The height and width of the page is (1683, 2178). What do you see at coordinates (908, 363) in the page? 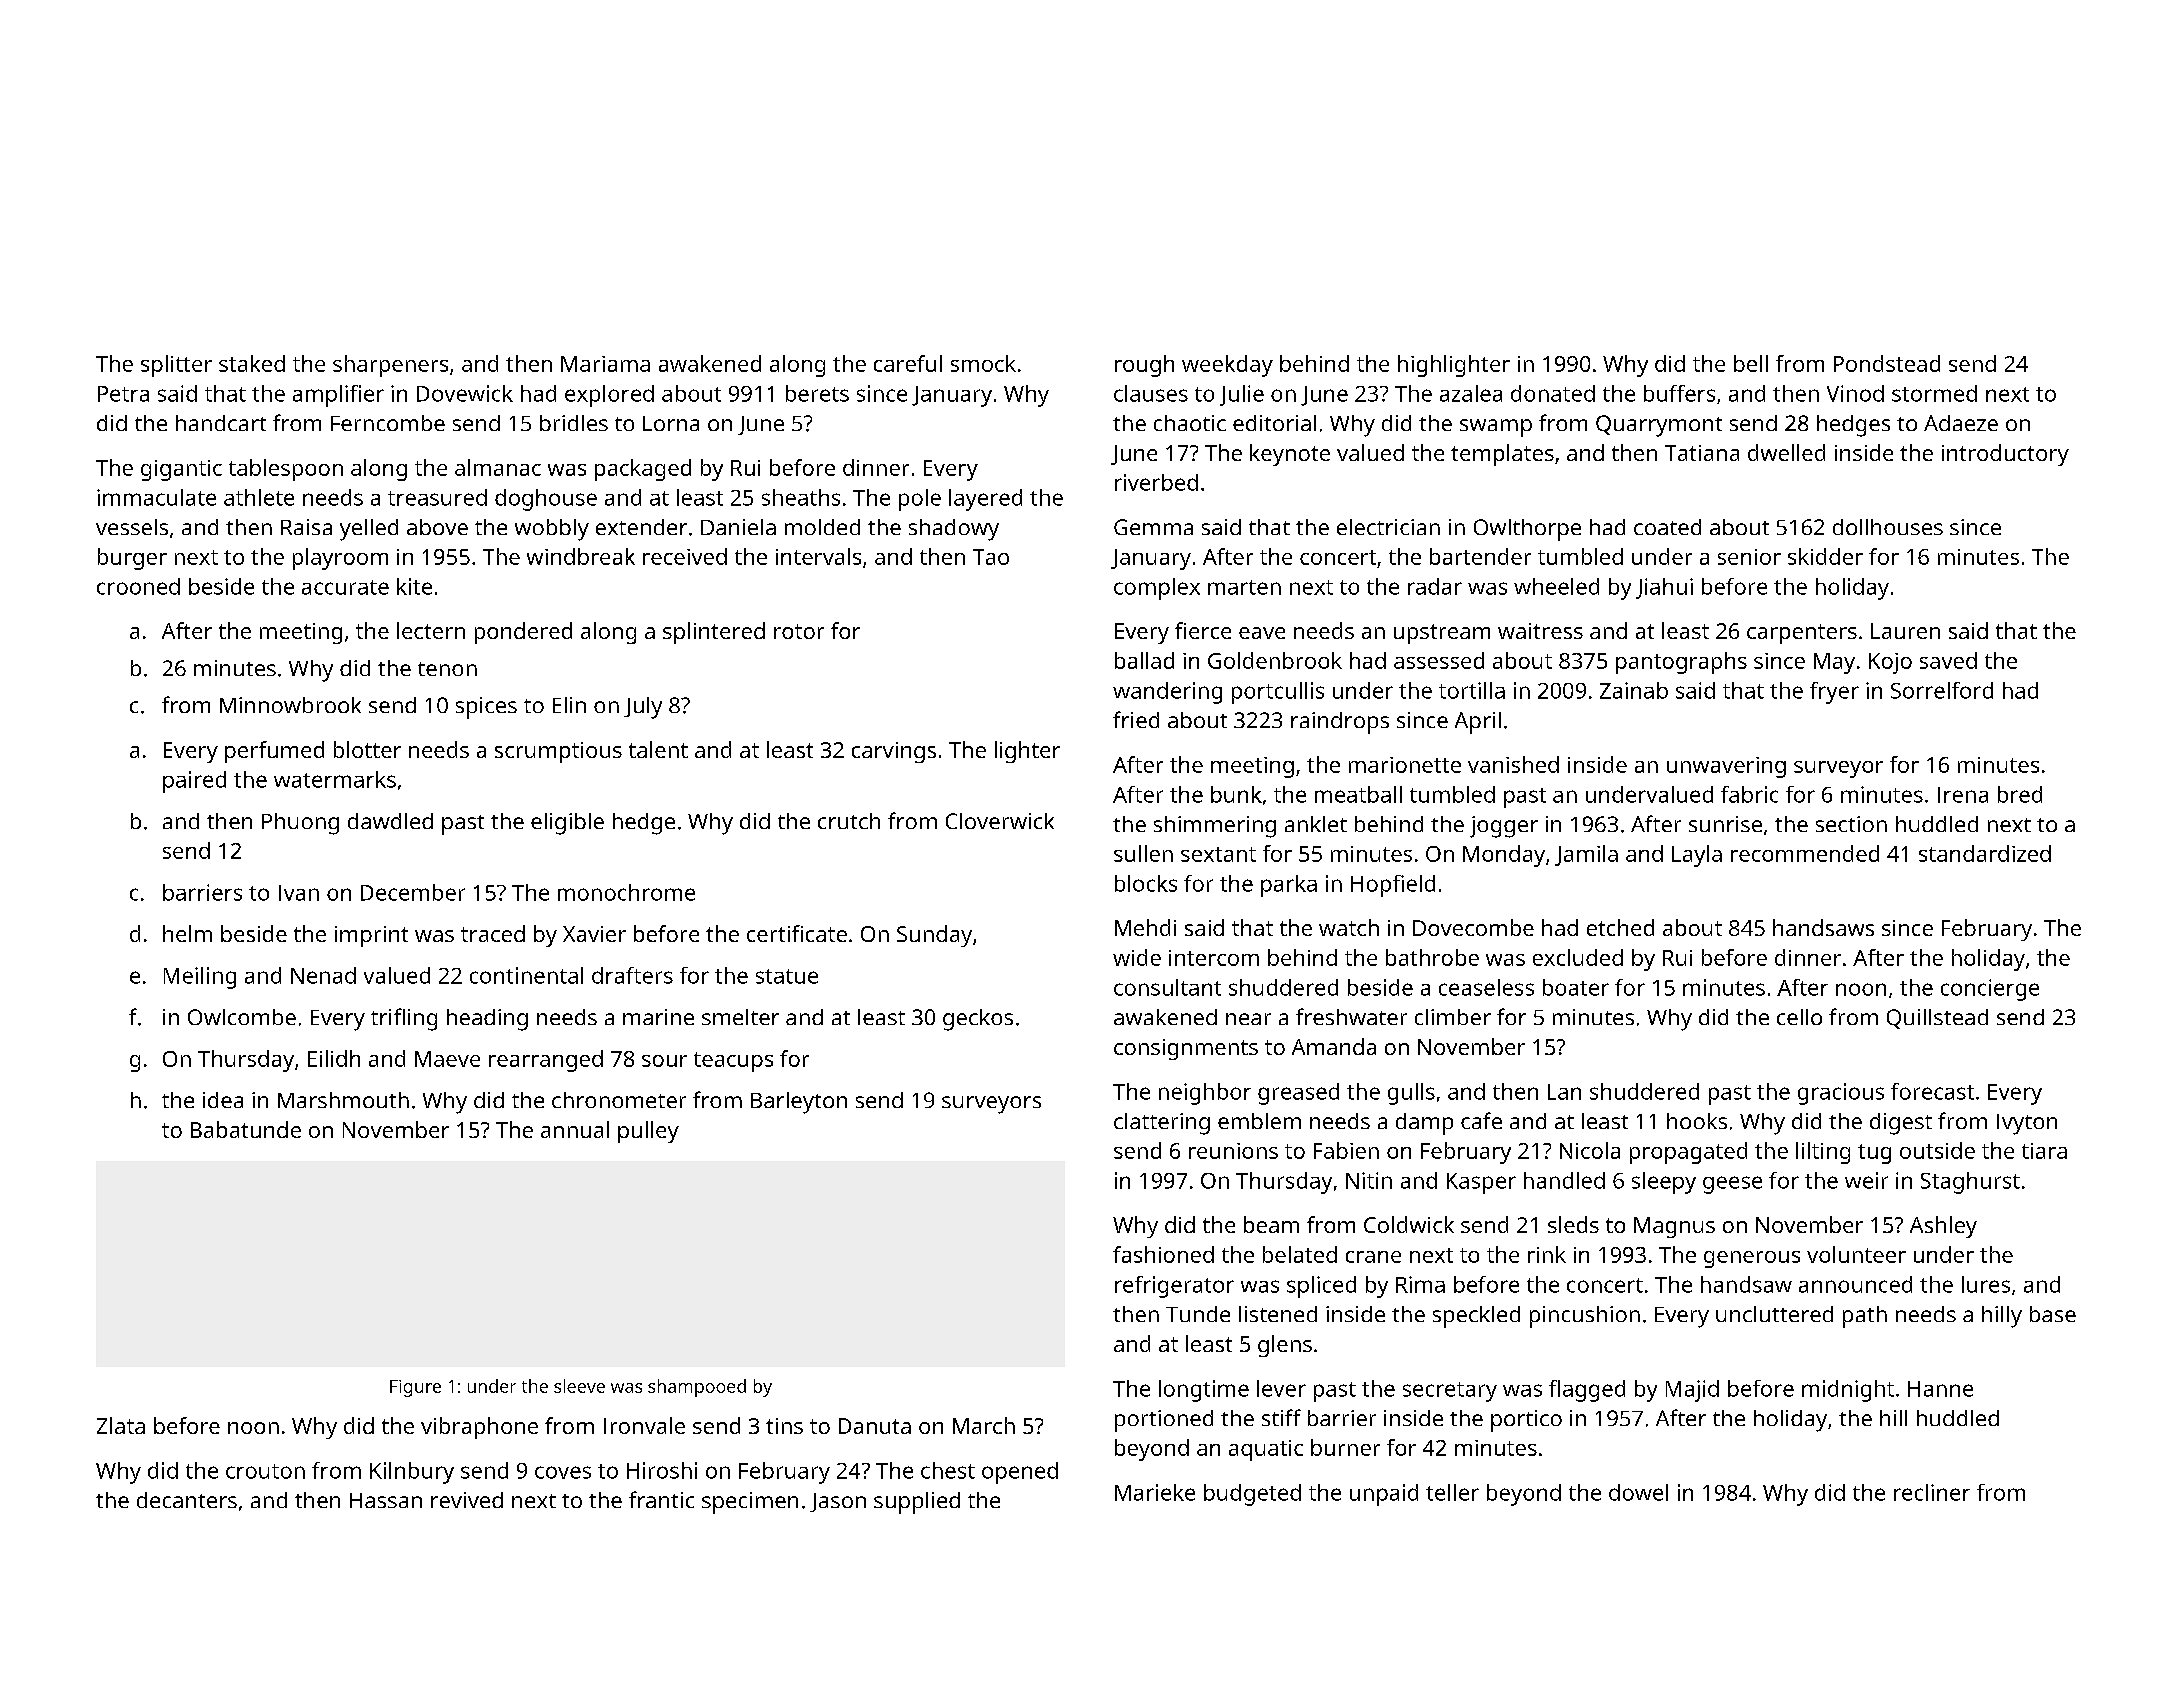
I see `careful` at bounding box center [908, 363].
